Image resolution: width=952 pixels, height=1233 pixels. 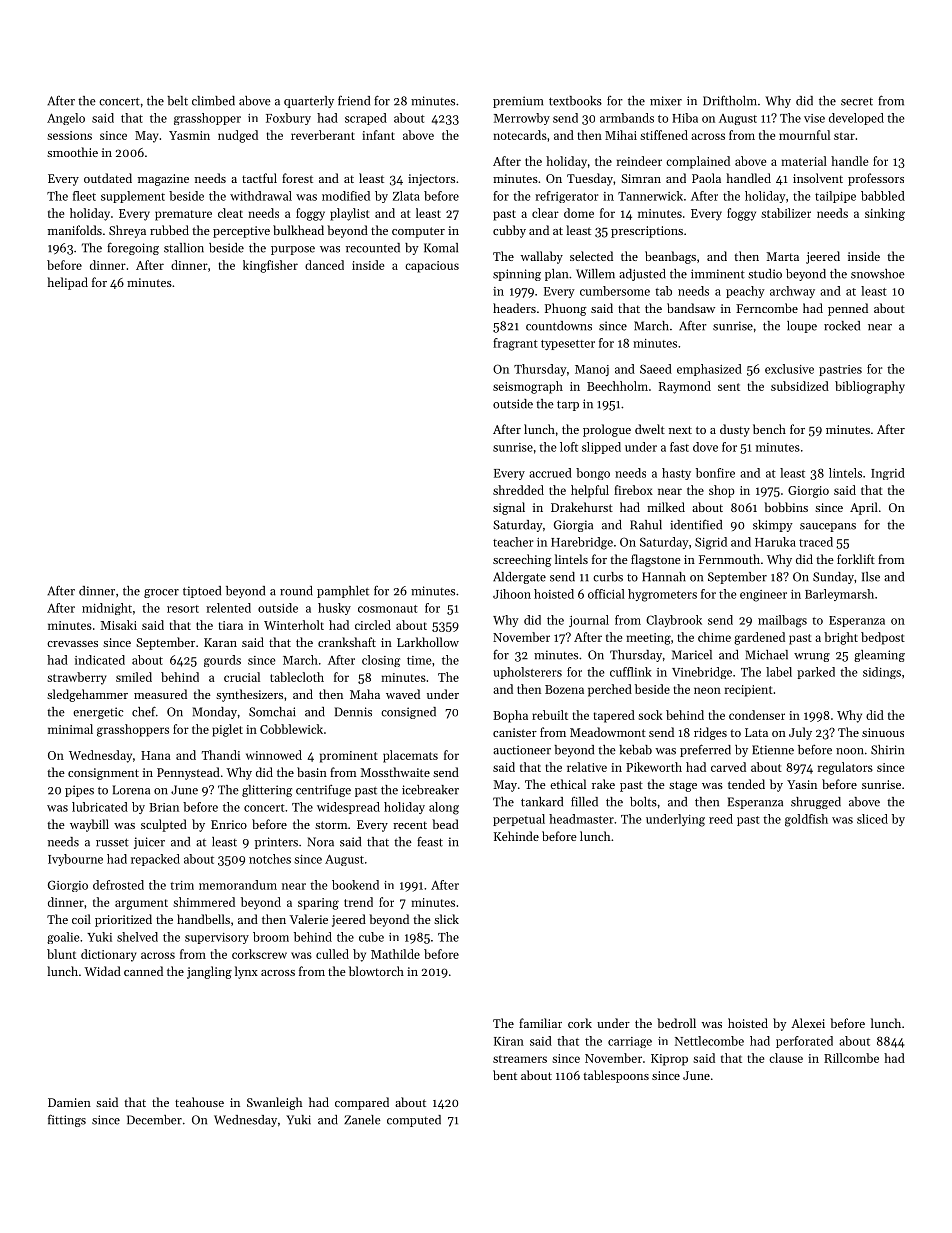 I want to click on Zanele, so click(x=362, y=1120).
